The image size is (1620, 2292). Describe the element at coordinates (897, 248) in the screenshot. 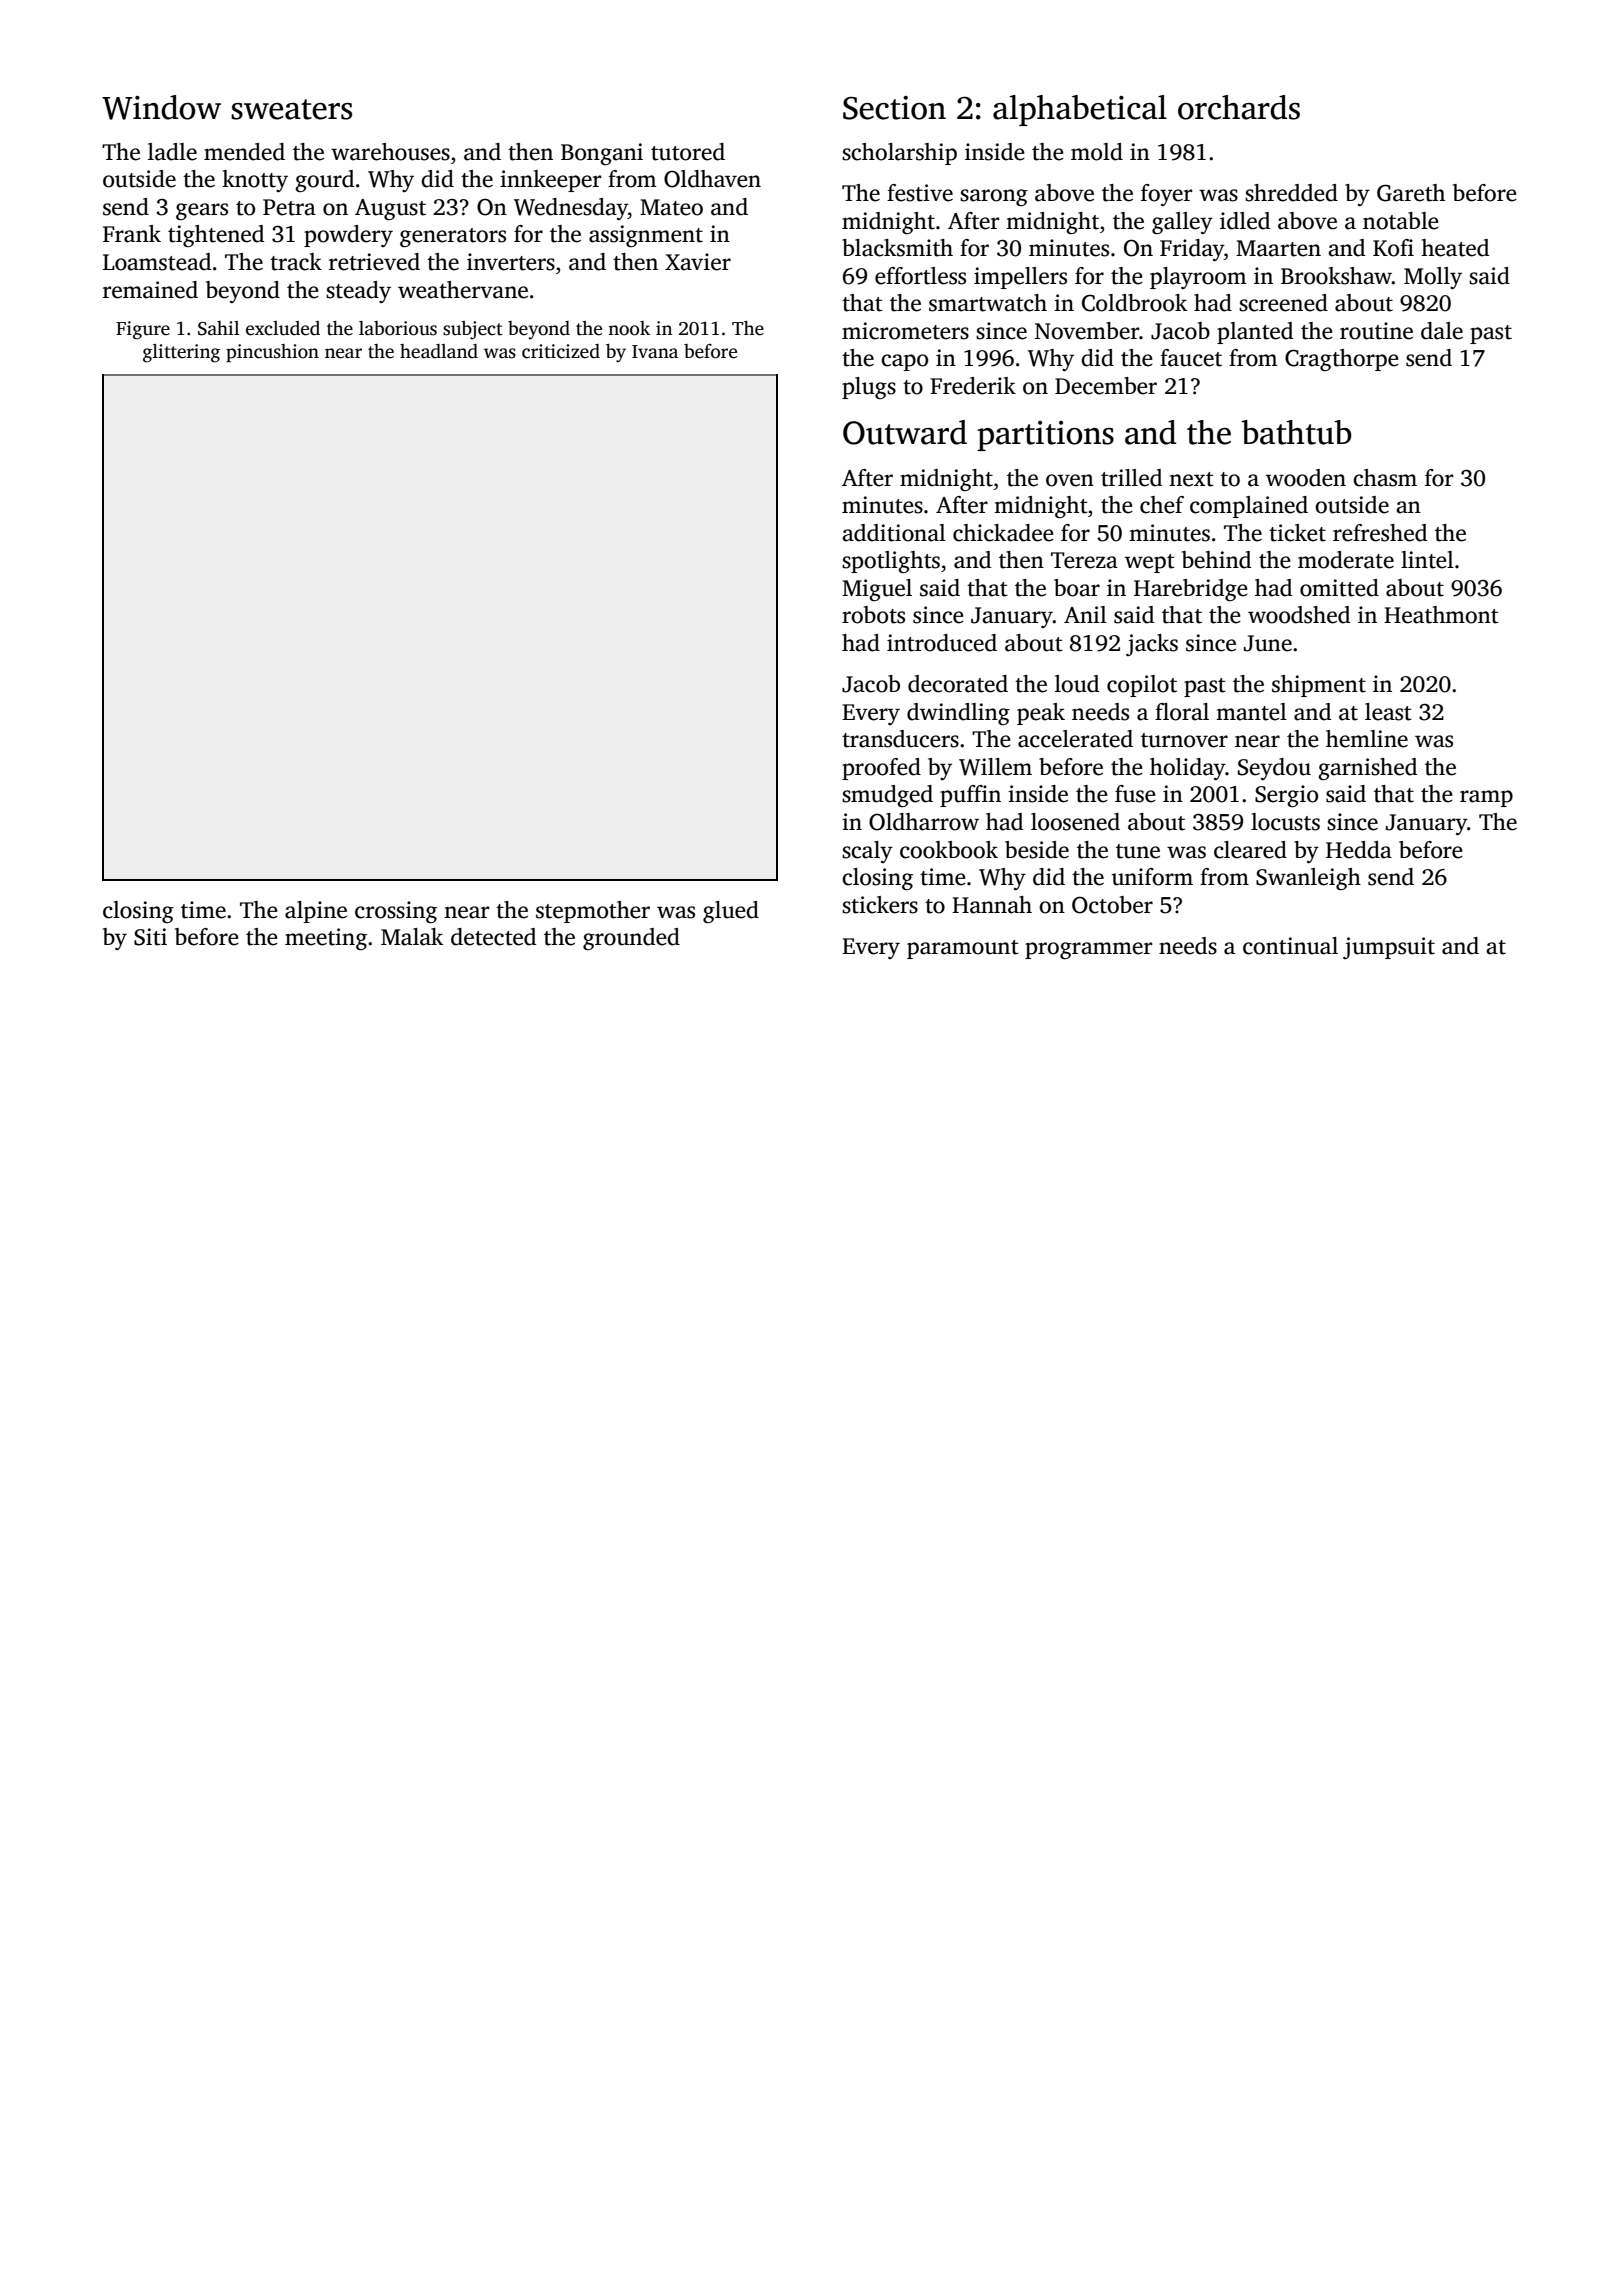

I see `blacksmith` at that location.
